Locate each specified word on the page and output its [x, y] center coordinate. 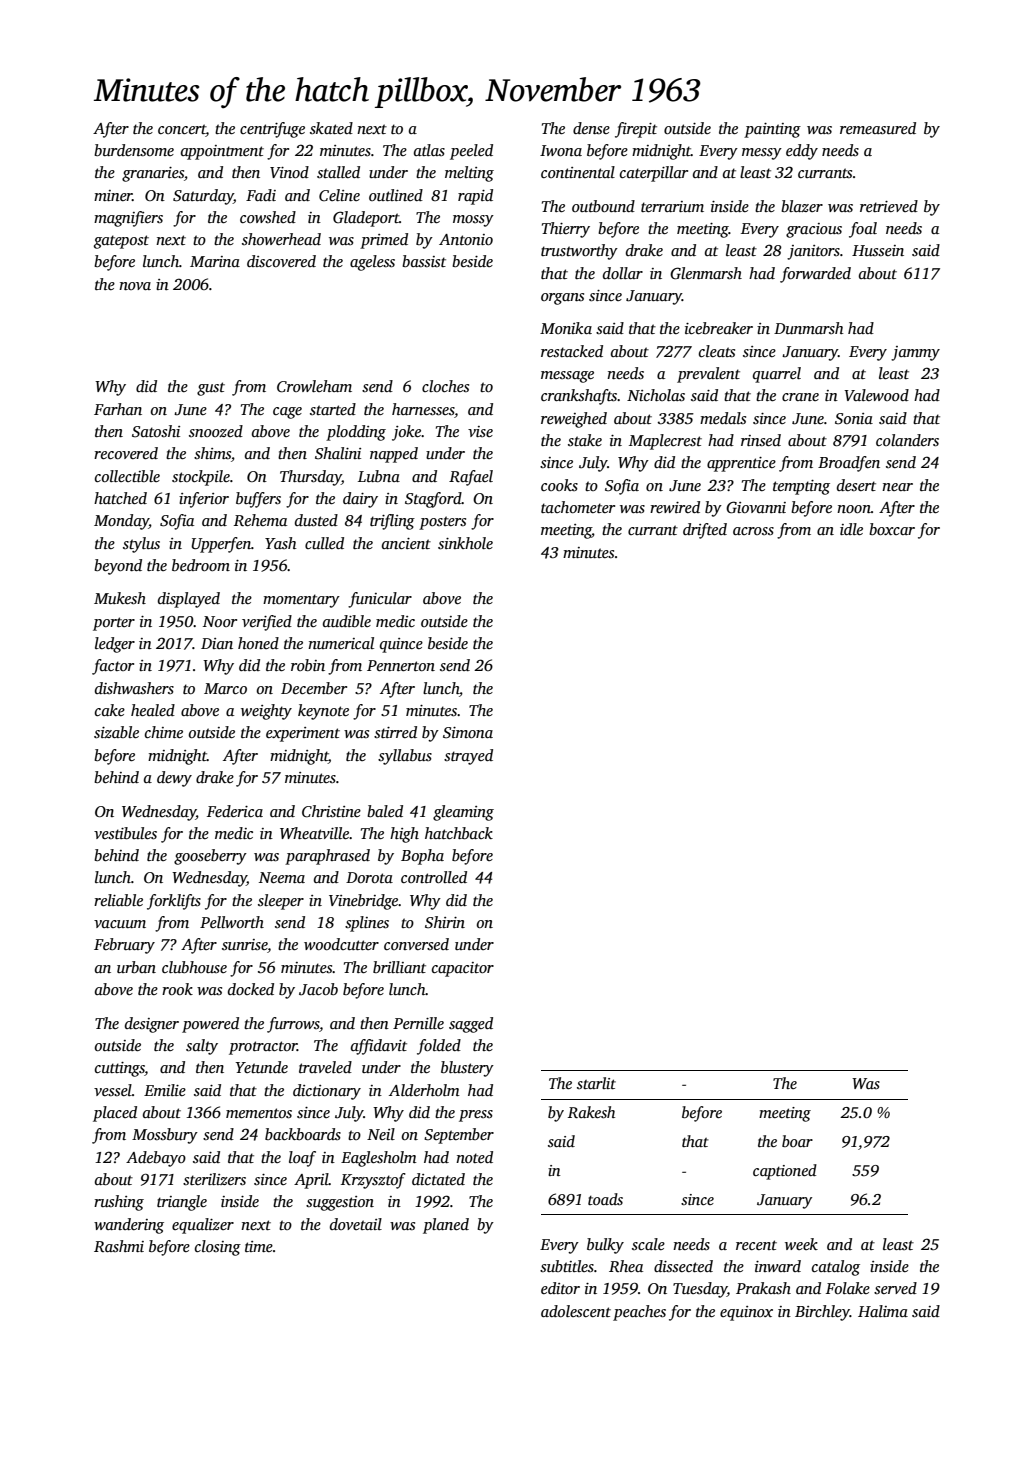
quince [401, 645]
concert [182, 129]
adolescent [576, 1311]
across [753, 531]
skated [331, 128]
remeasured [878, 128]
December [314, 688]
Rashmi [119, 1246]
